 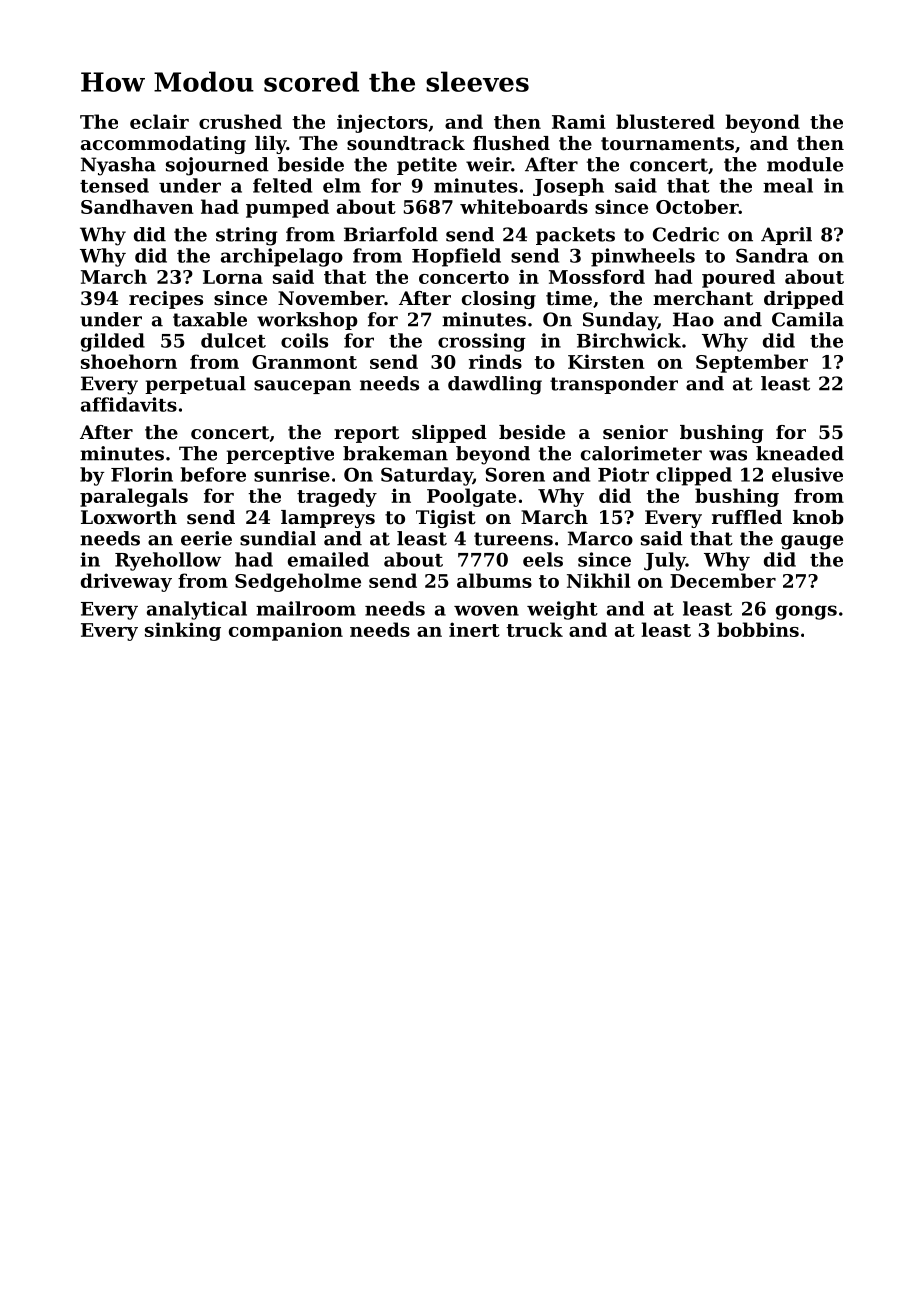 I want to click on lampreys, so click(x=328, y=519).
